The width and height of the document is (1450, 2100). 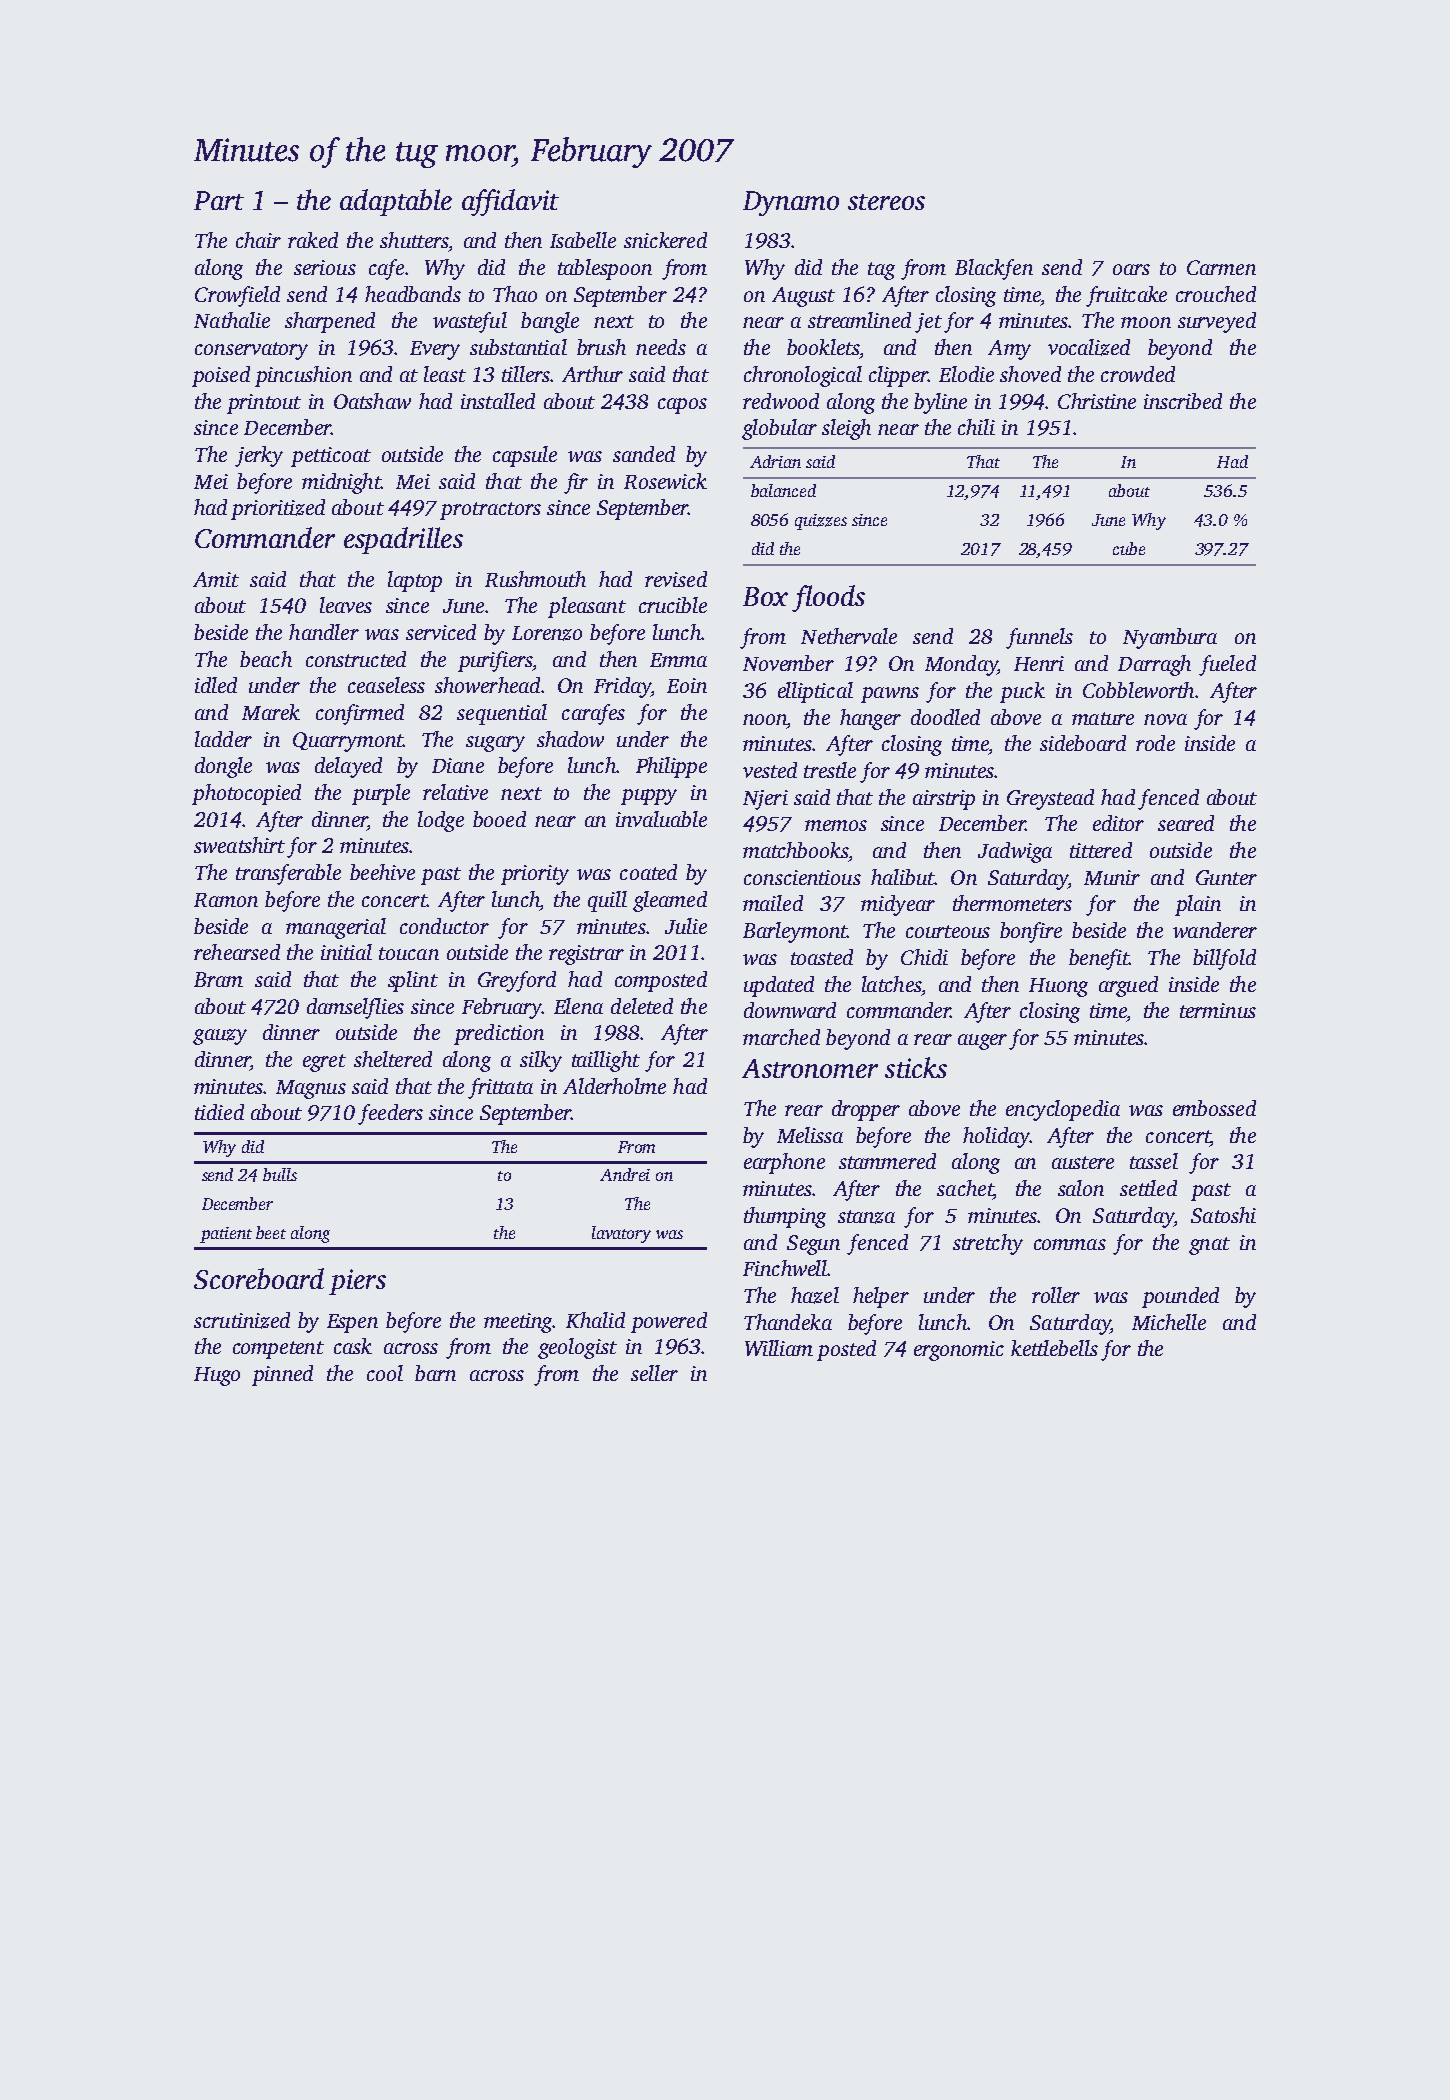 What do you see at coordinates (385, 1373) in the document?
I see `cool` at bounding box center [385, 1373].
